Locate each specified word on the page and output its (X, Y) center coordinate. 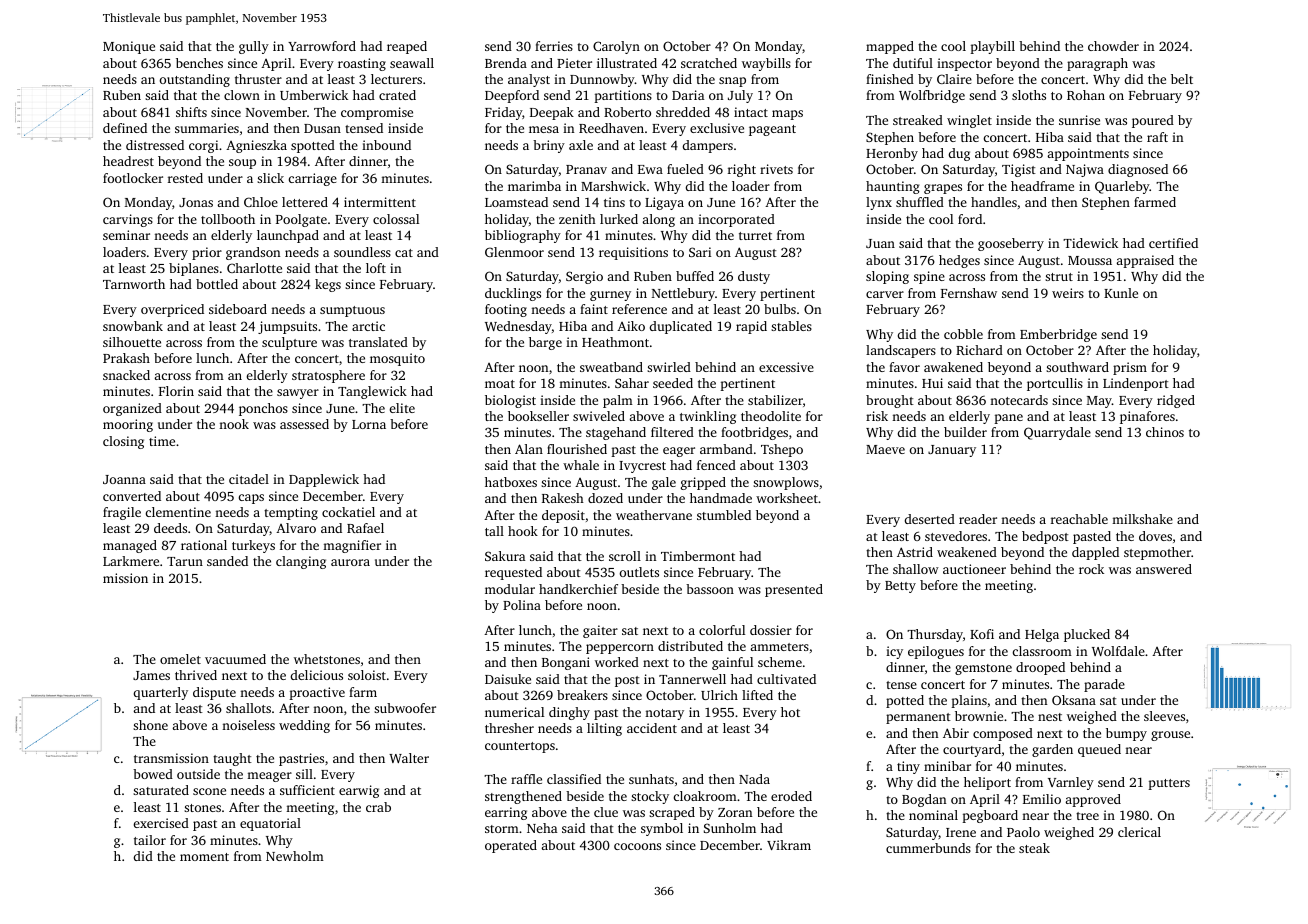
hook (523, 531)
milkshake (1142, 519)
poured (1153, 121)
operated (511, 846)
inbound (386, 145)
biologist (510, 401)
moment (204, 857)
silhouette (132, 342)
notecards (1019, 400)
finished (890, 79)
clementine (178, 512)
